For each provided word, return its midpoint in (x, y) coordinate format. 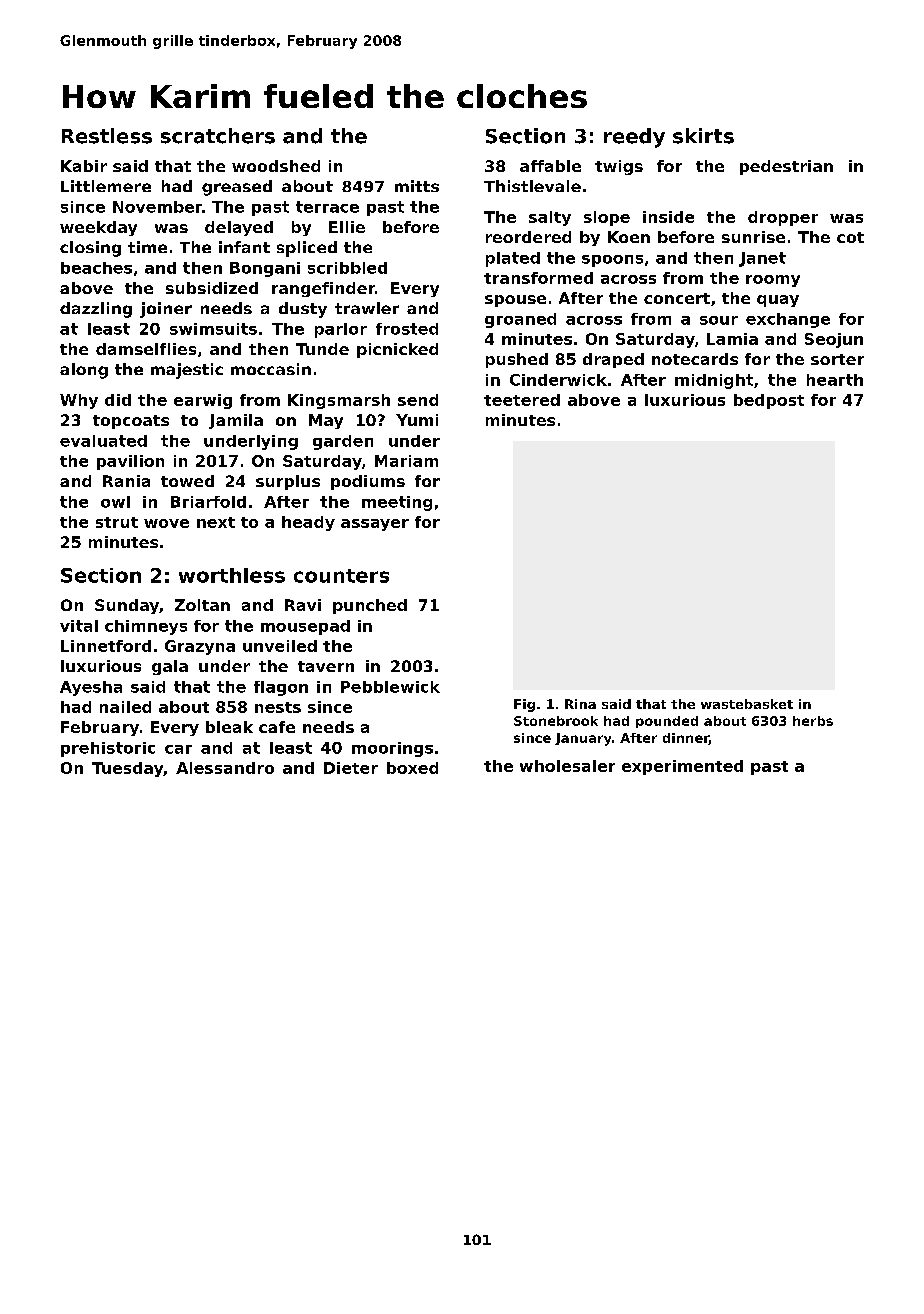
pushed (517, 360)
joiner (166, 310)
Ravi (303, 605)
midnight (714, 381)
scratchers (218, 136)
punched (370, 606)
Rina (580, 704)
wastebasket (747, 704)
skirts (703, 136)
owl (115, 502)
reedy (634, 138)
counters (341, 576)
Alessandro (225, 768)
